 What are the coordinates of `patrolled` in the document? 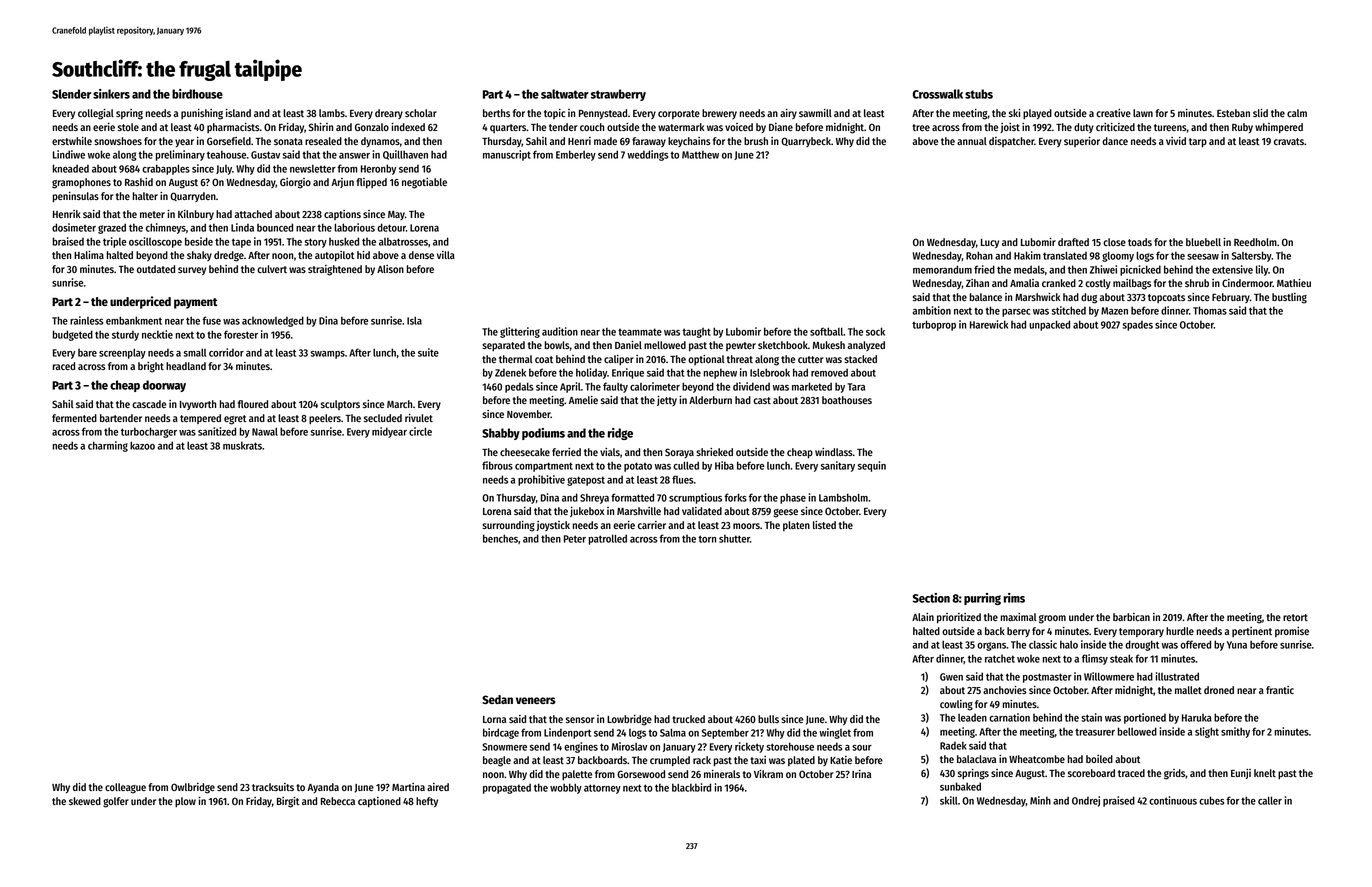 It's located at (608, 539).
